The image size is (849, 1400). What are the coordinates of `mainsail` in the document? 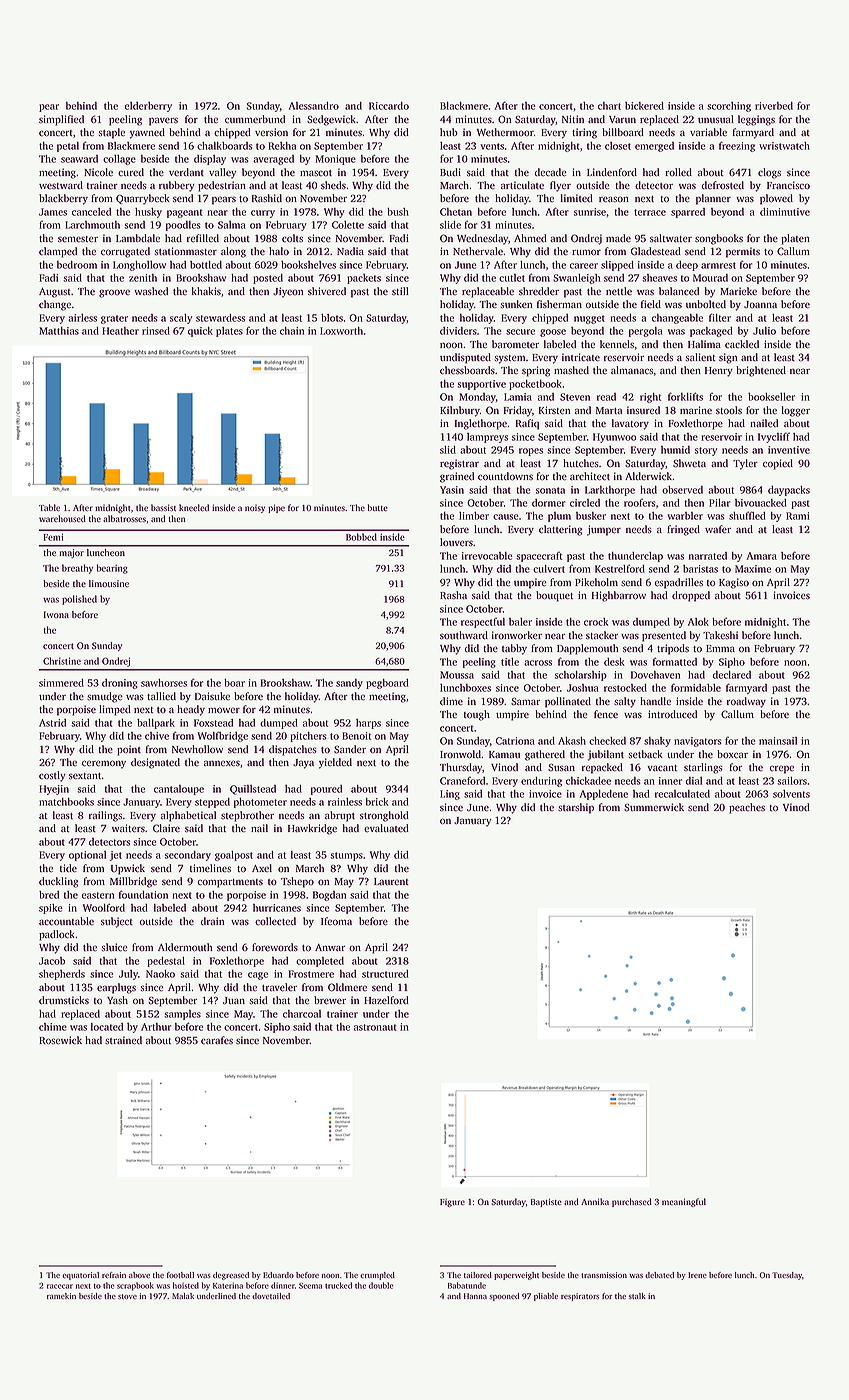 It's located at (778, 741).
